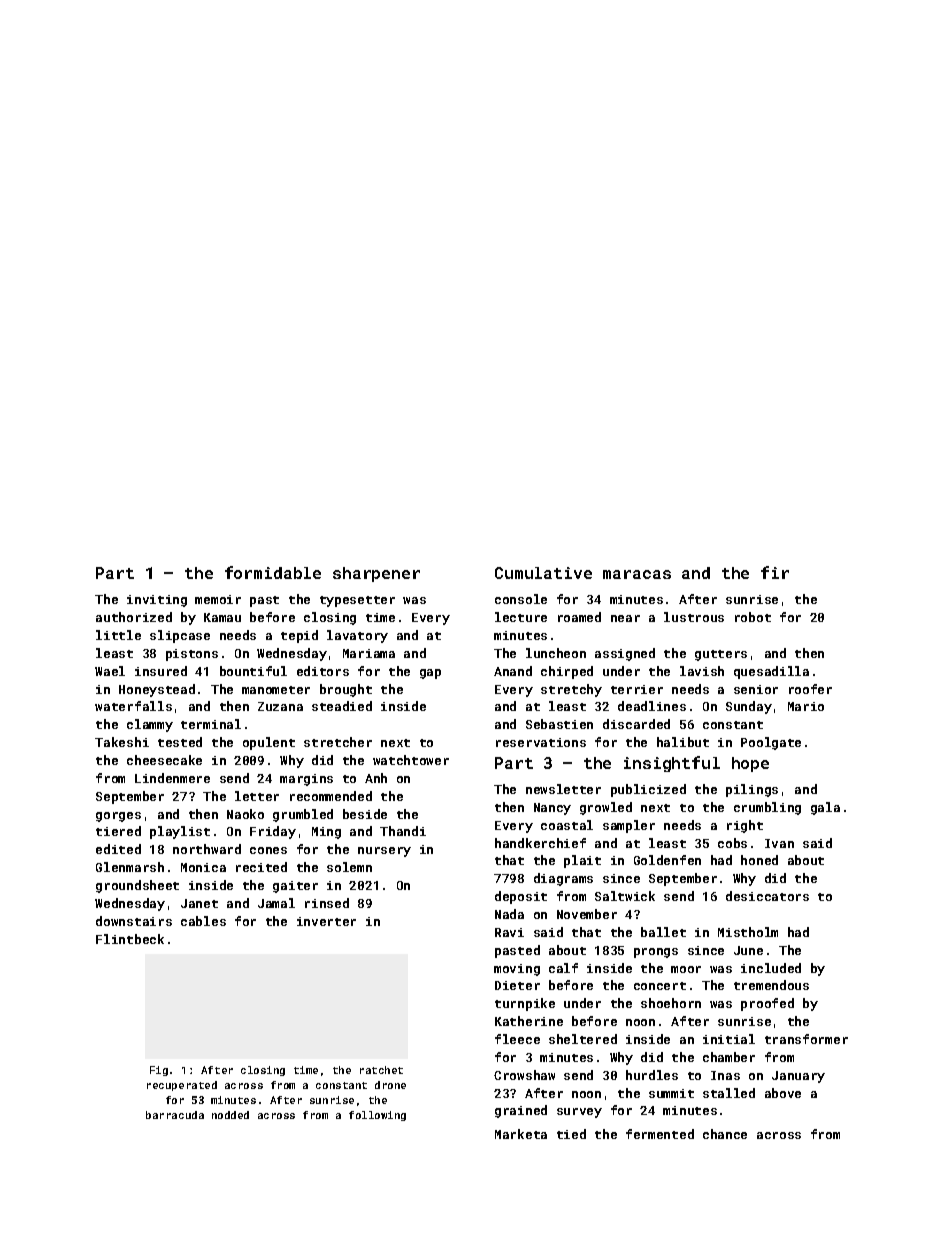 Image resolution: width=952 pixels, height=1233 pixels. What do you see at coordinates (521, 599) in the screenshot?
I see `console` at bounding box center [521, 599].
